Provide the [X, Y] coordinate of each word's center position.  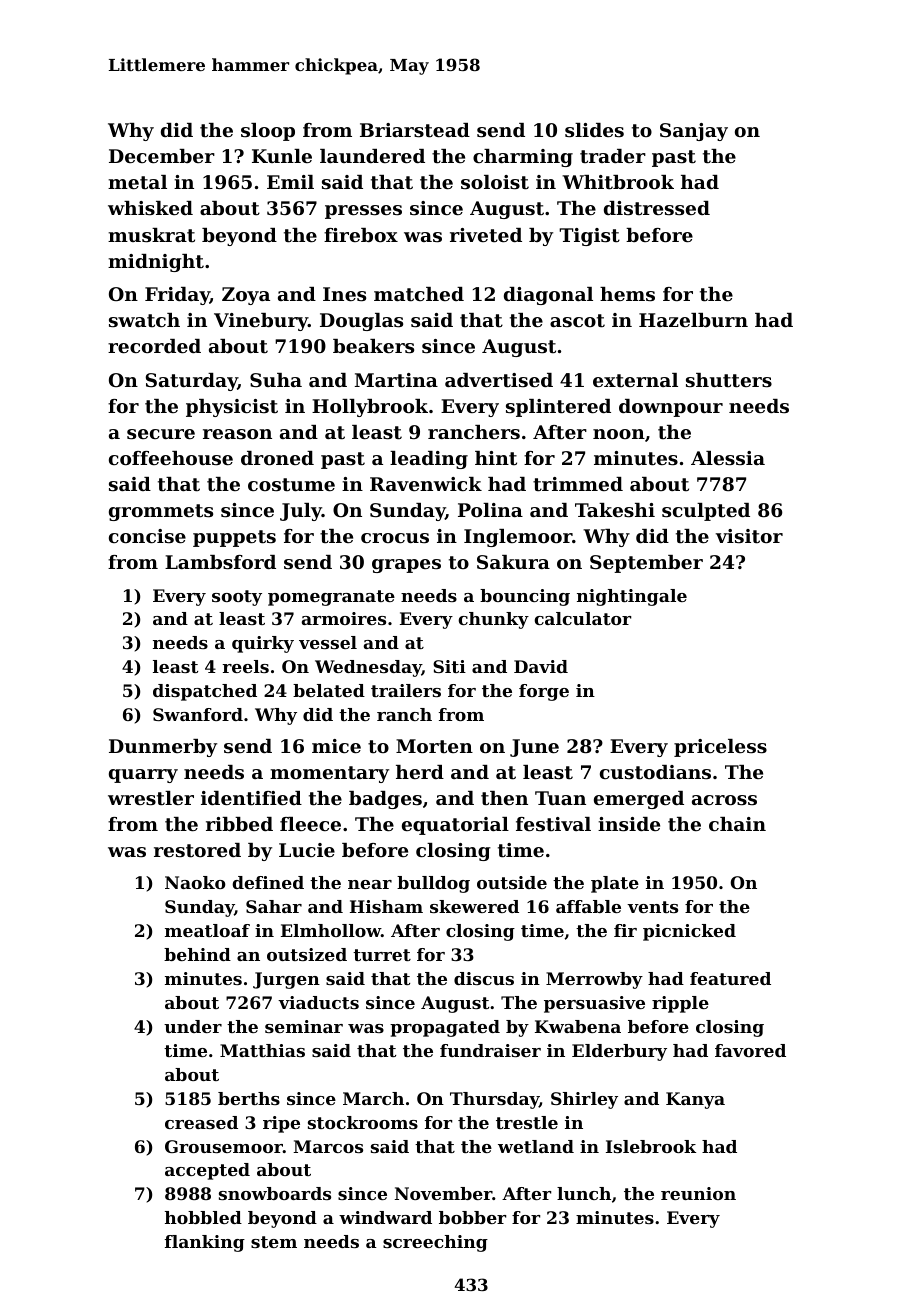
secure [161, 434]
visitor [749, 536]
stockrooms [363, 1122]
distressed [657, 208]
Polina [490, 510]
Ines [344, 294]
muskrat [151, 235]
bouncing [525, 597]
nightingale [632, 597]
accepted [207, 1171]
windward [385, 1217]
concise [147, 536]
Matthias [262, 1050]
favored [750, 1050]
